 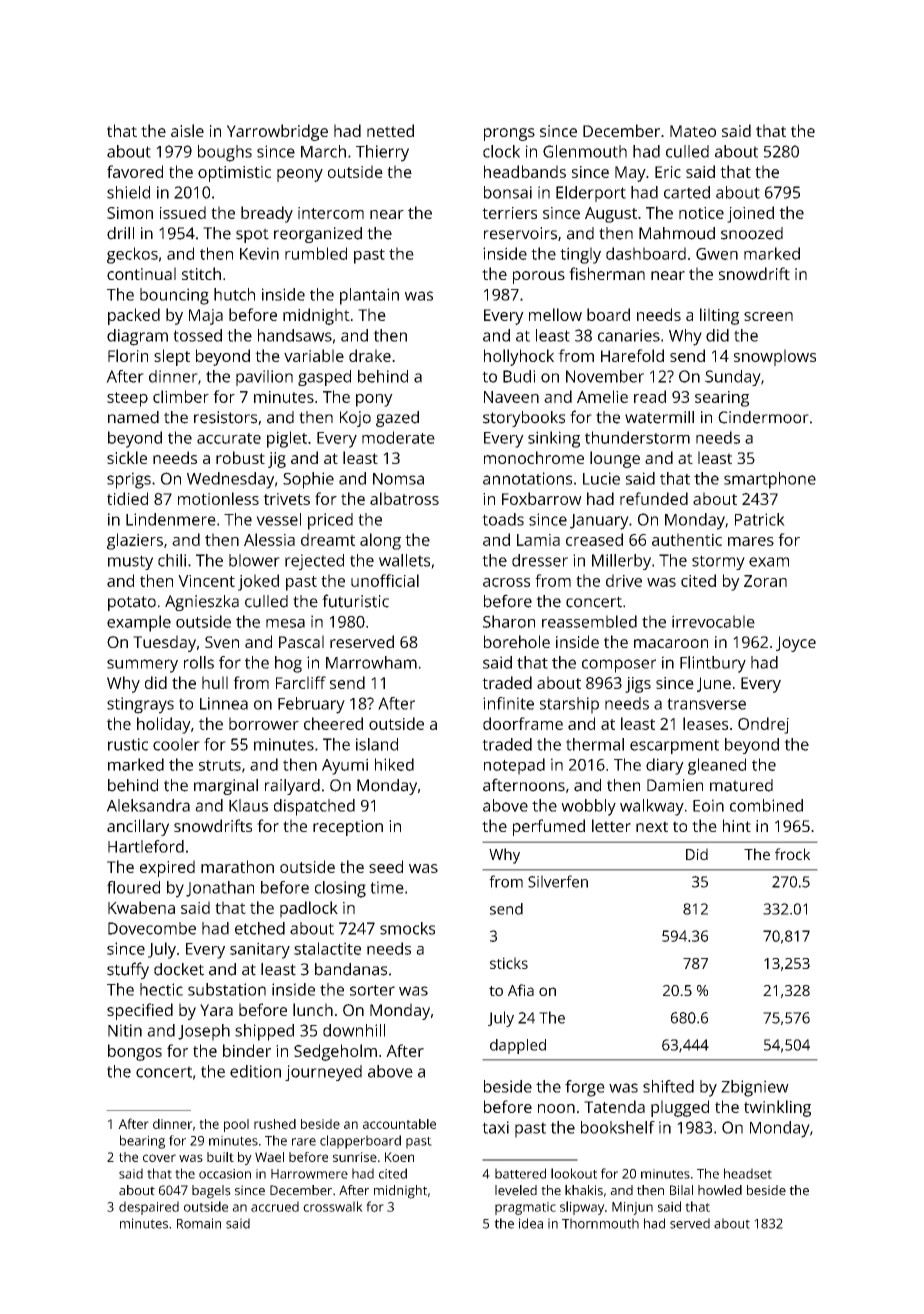 What do you see at coordinates (199, 1223) in the document?
I see `Romain` at bounding box center [199, 1223].
